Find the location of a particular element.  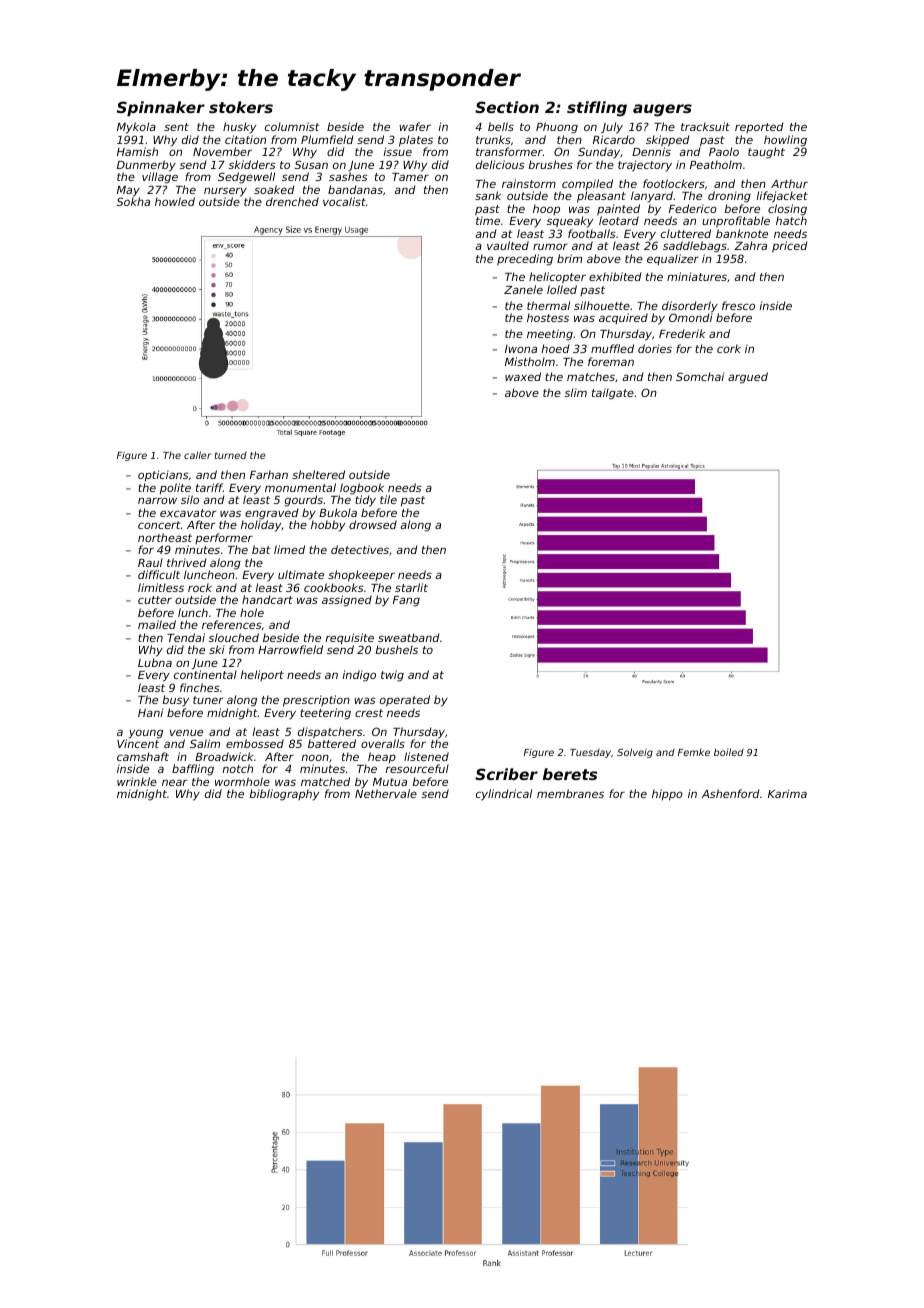

opticians is located at coordinates (163, 476).
